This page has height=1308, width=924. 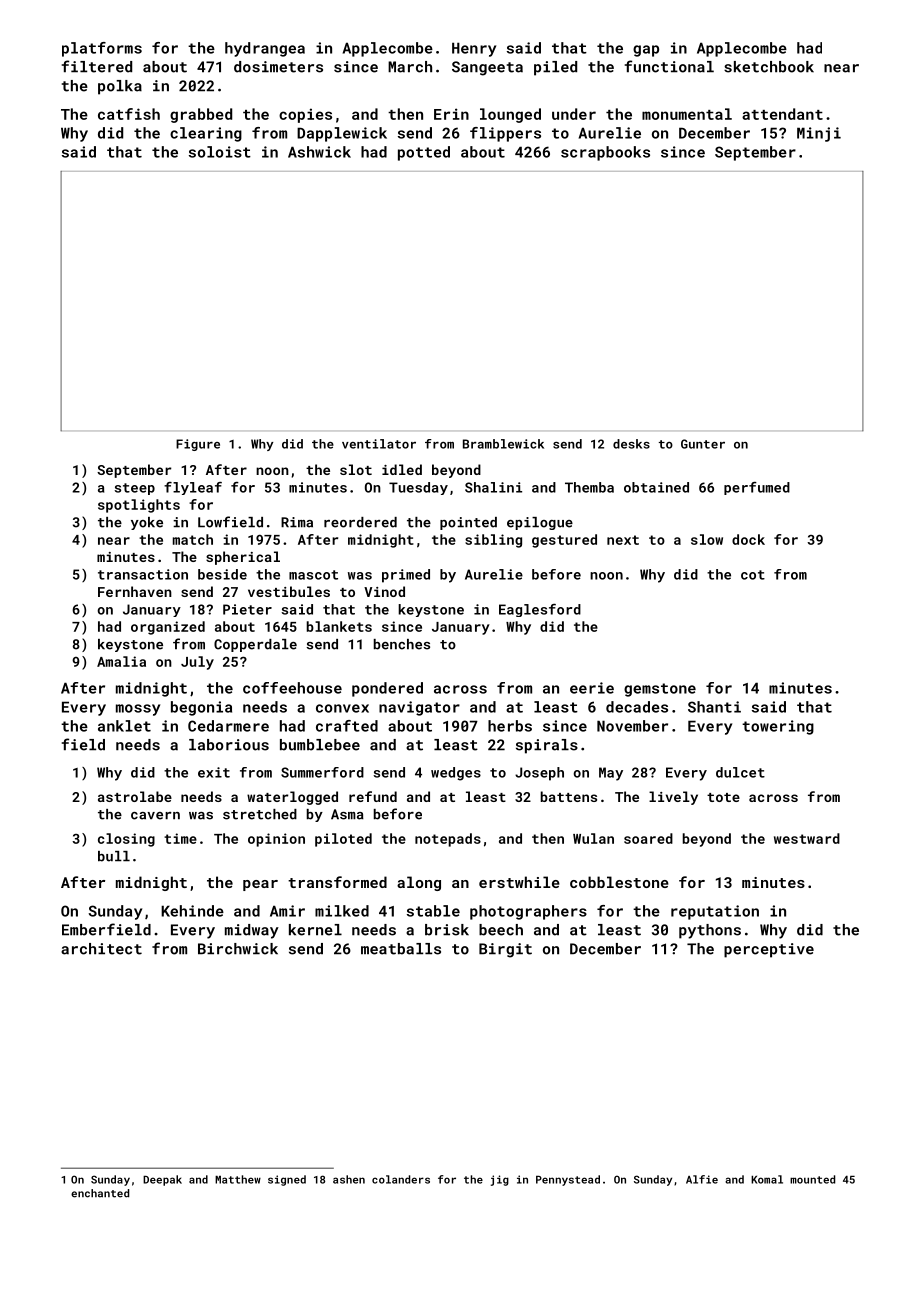 I want to click on Sangeeta, so click(x=487, y=68).
